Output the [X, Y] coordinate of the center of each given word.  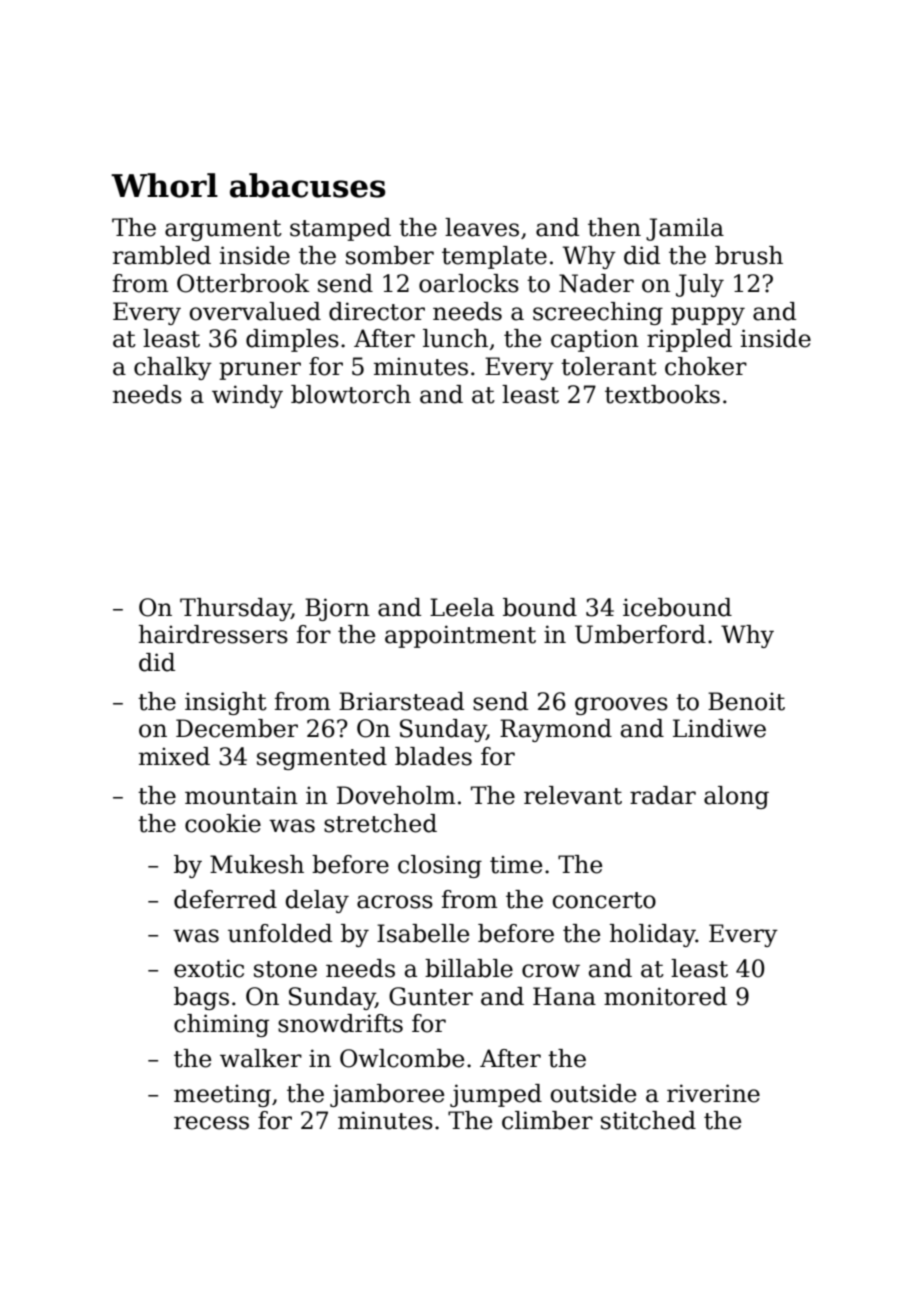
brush [749, 255]
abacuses [308, 185]
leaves [482, 227]
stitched [648, 1120]
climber [547, 1120]
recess [211, 1123]
